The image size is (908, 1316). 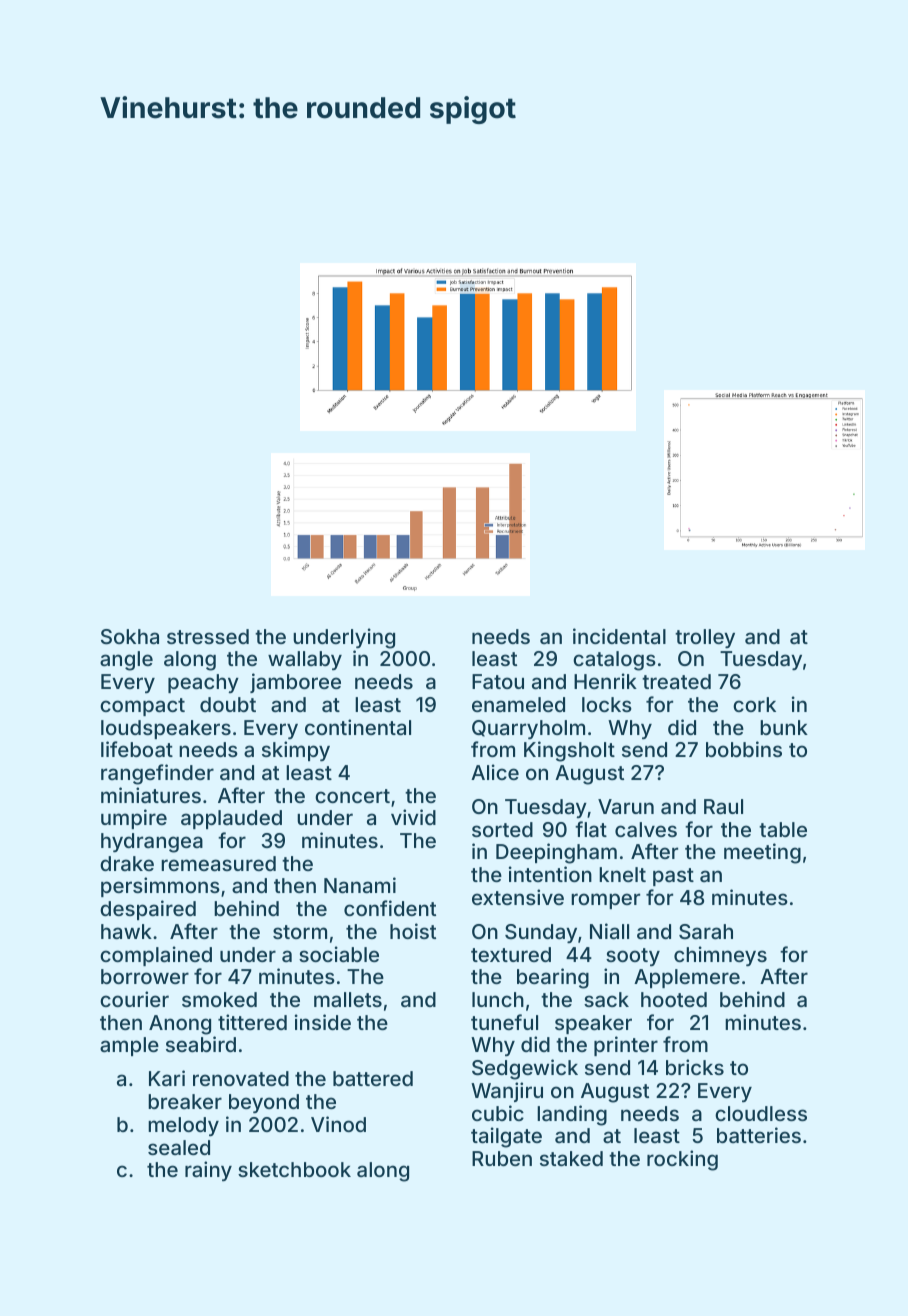 What do you see at coordinates (754, 704) in the screenshot?
I see `cork` at bounding box center [754, 704].
